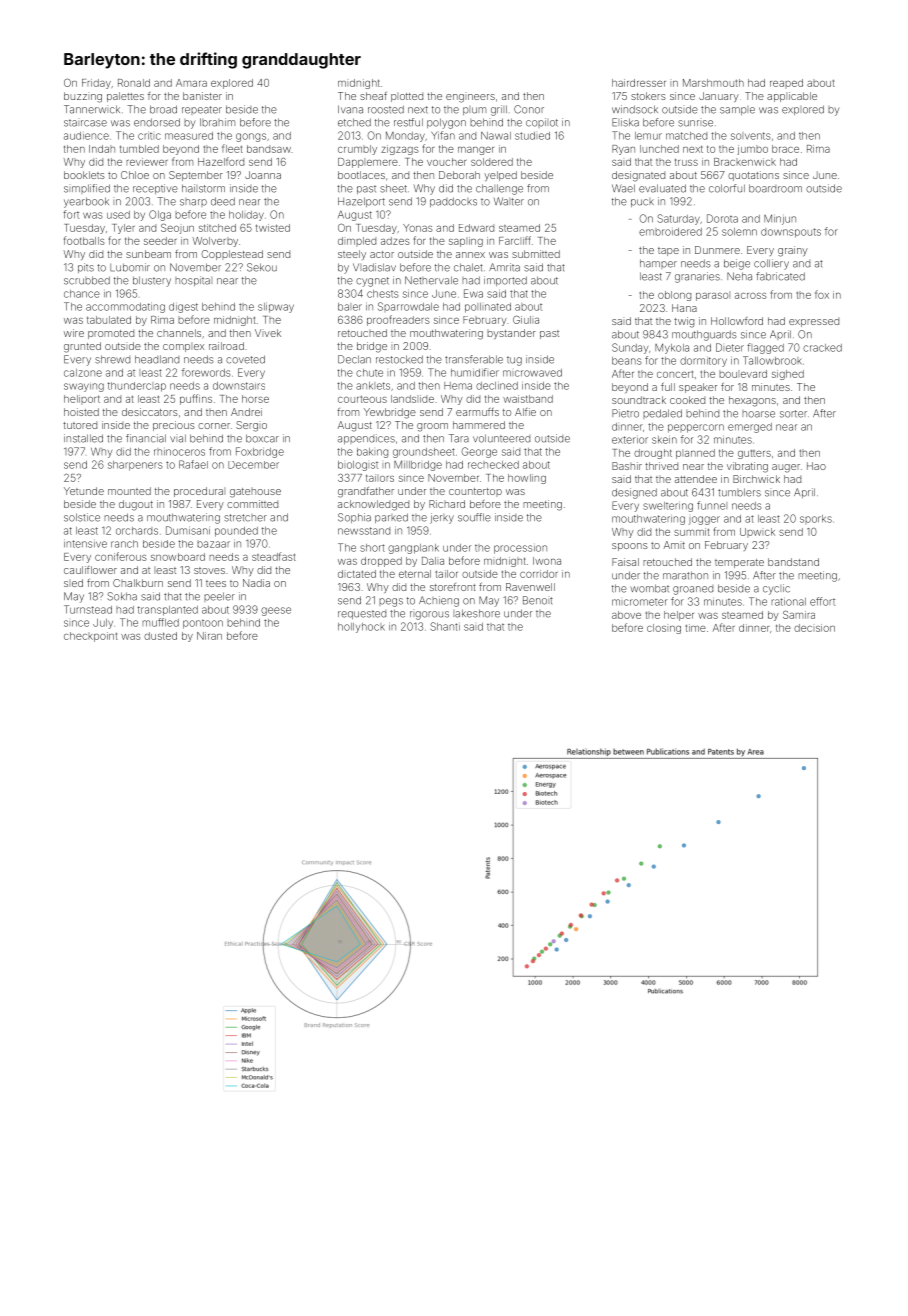  Describe the element at coordinates (780, 276) in the screenshot. I see `fabricated` at that location.
